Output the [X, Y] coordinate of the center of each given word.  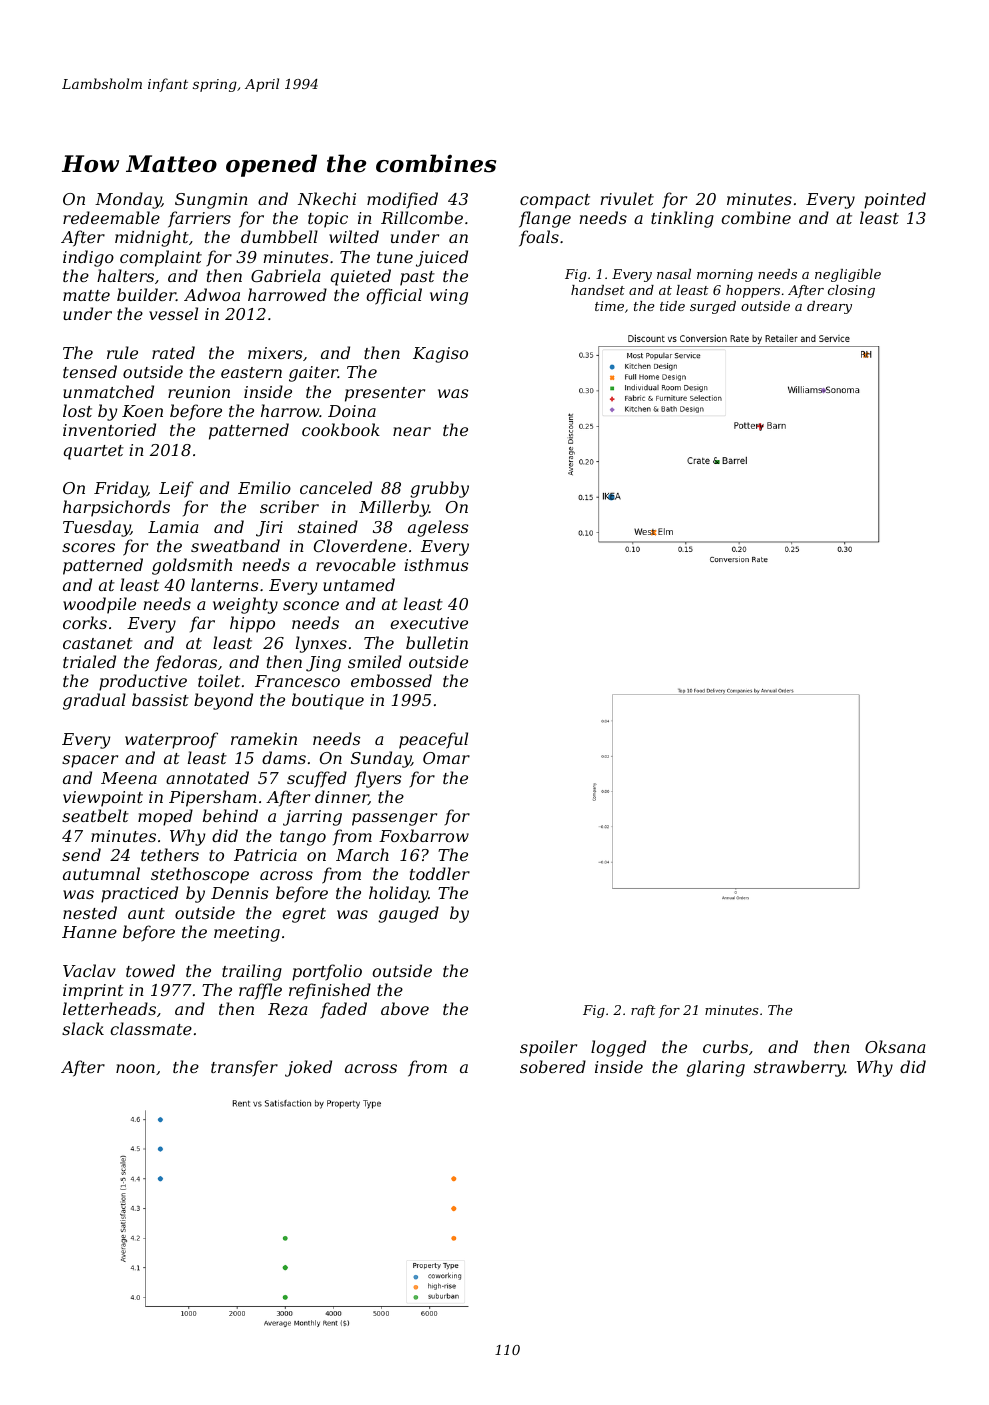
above [405, 1008]
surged [713, 307]
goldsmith [192, 566]
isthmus [436, 564]
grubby [439, 489]
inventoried [109, 429]
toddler [440, 873]
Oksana [895, 1046]
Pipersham [213, 798]
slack [83, 1028]
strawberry [799, 1068]
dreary [829, 307]
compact [555, 201]
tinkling [682, 219]
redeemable [111, 217]
